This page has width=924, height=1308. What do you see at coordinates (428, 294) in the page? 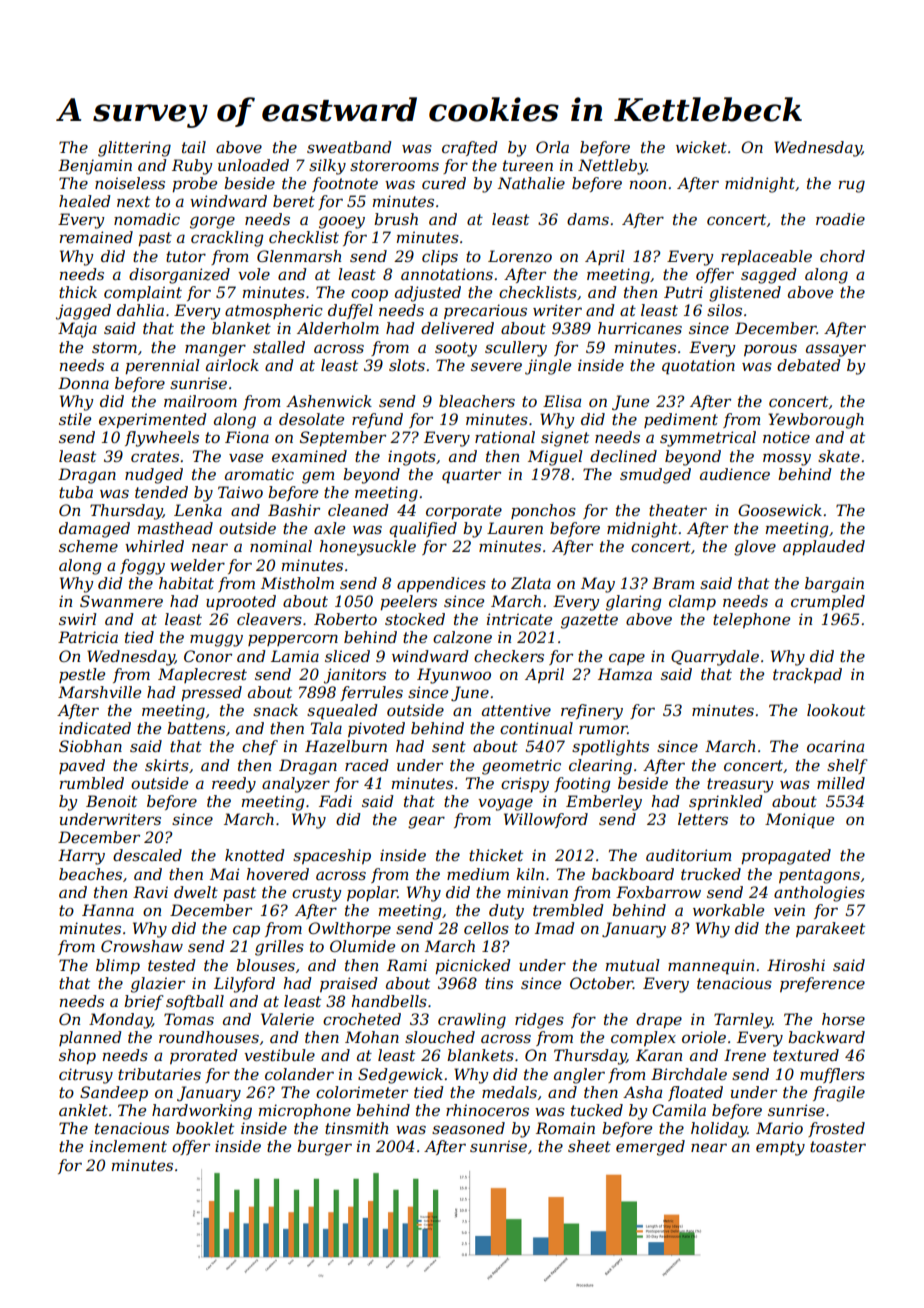
I see `adjusted` at bounding box center [428, 294].
